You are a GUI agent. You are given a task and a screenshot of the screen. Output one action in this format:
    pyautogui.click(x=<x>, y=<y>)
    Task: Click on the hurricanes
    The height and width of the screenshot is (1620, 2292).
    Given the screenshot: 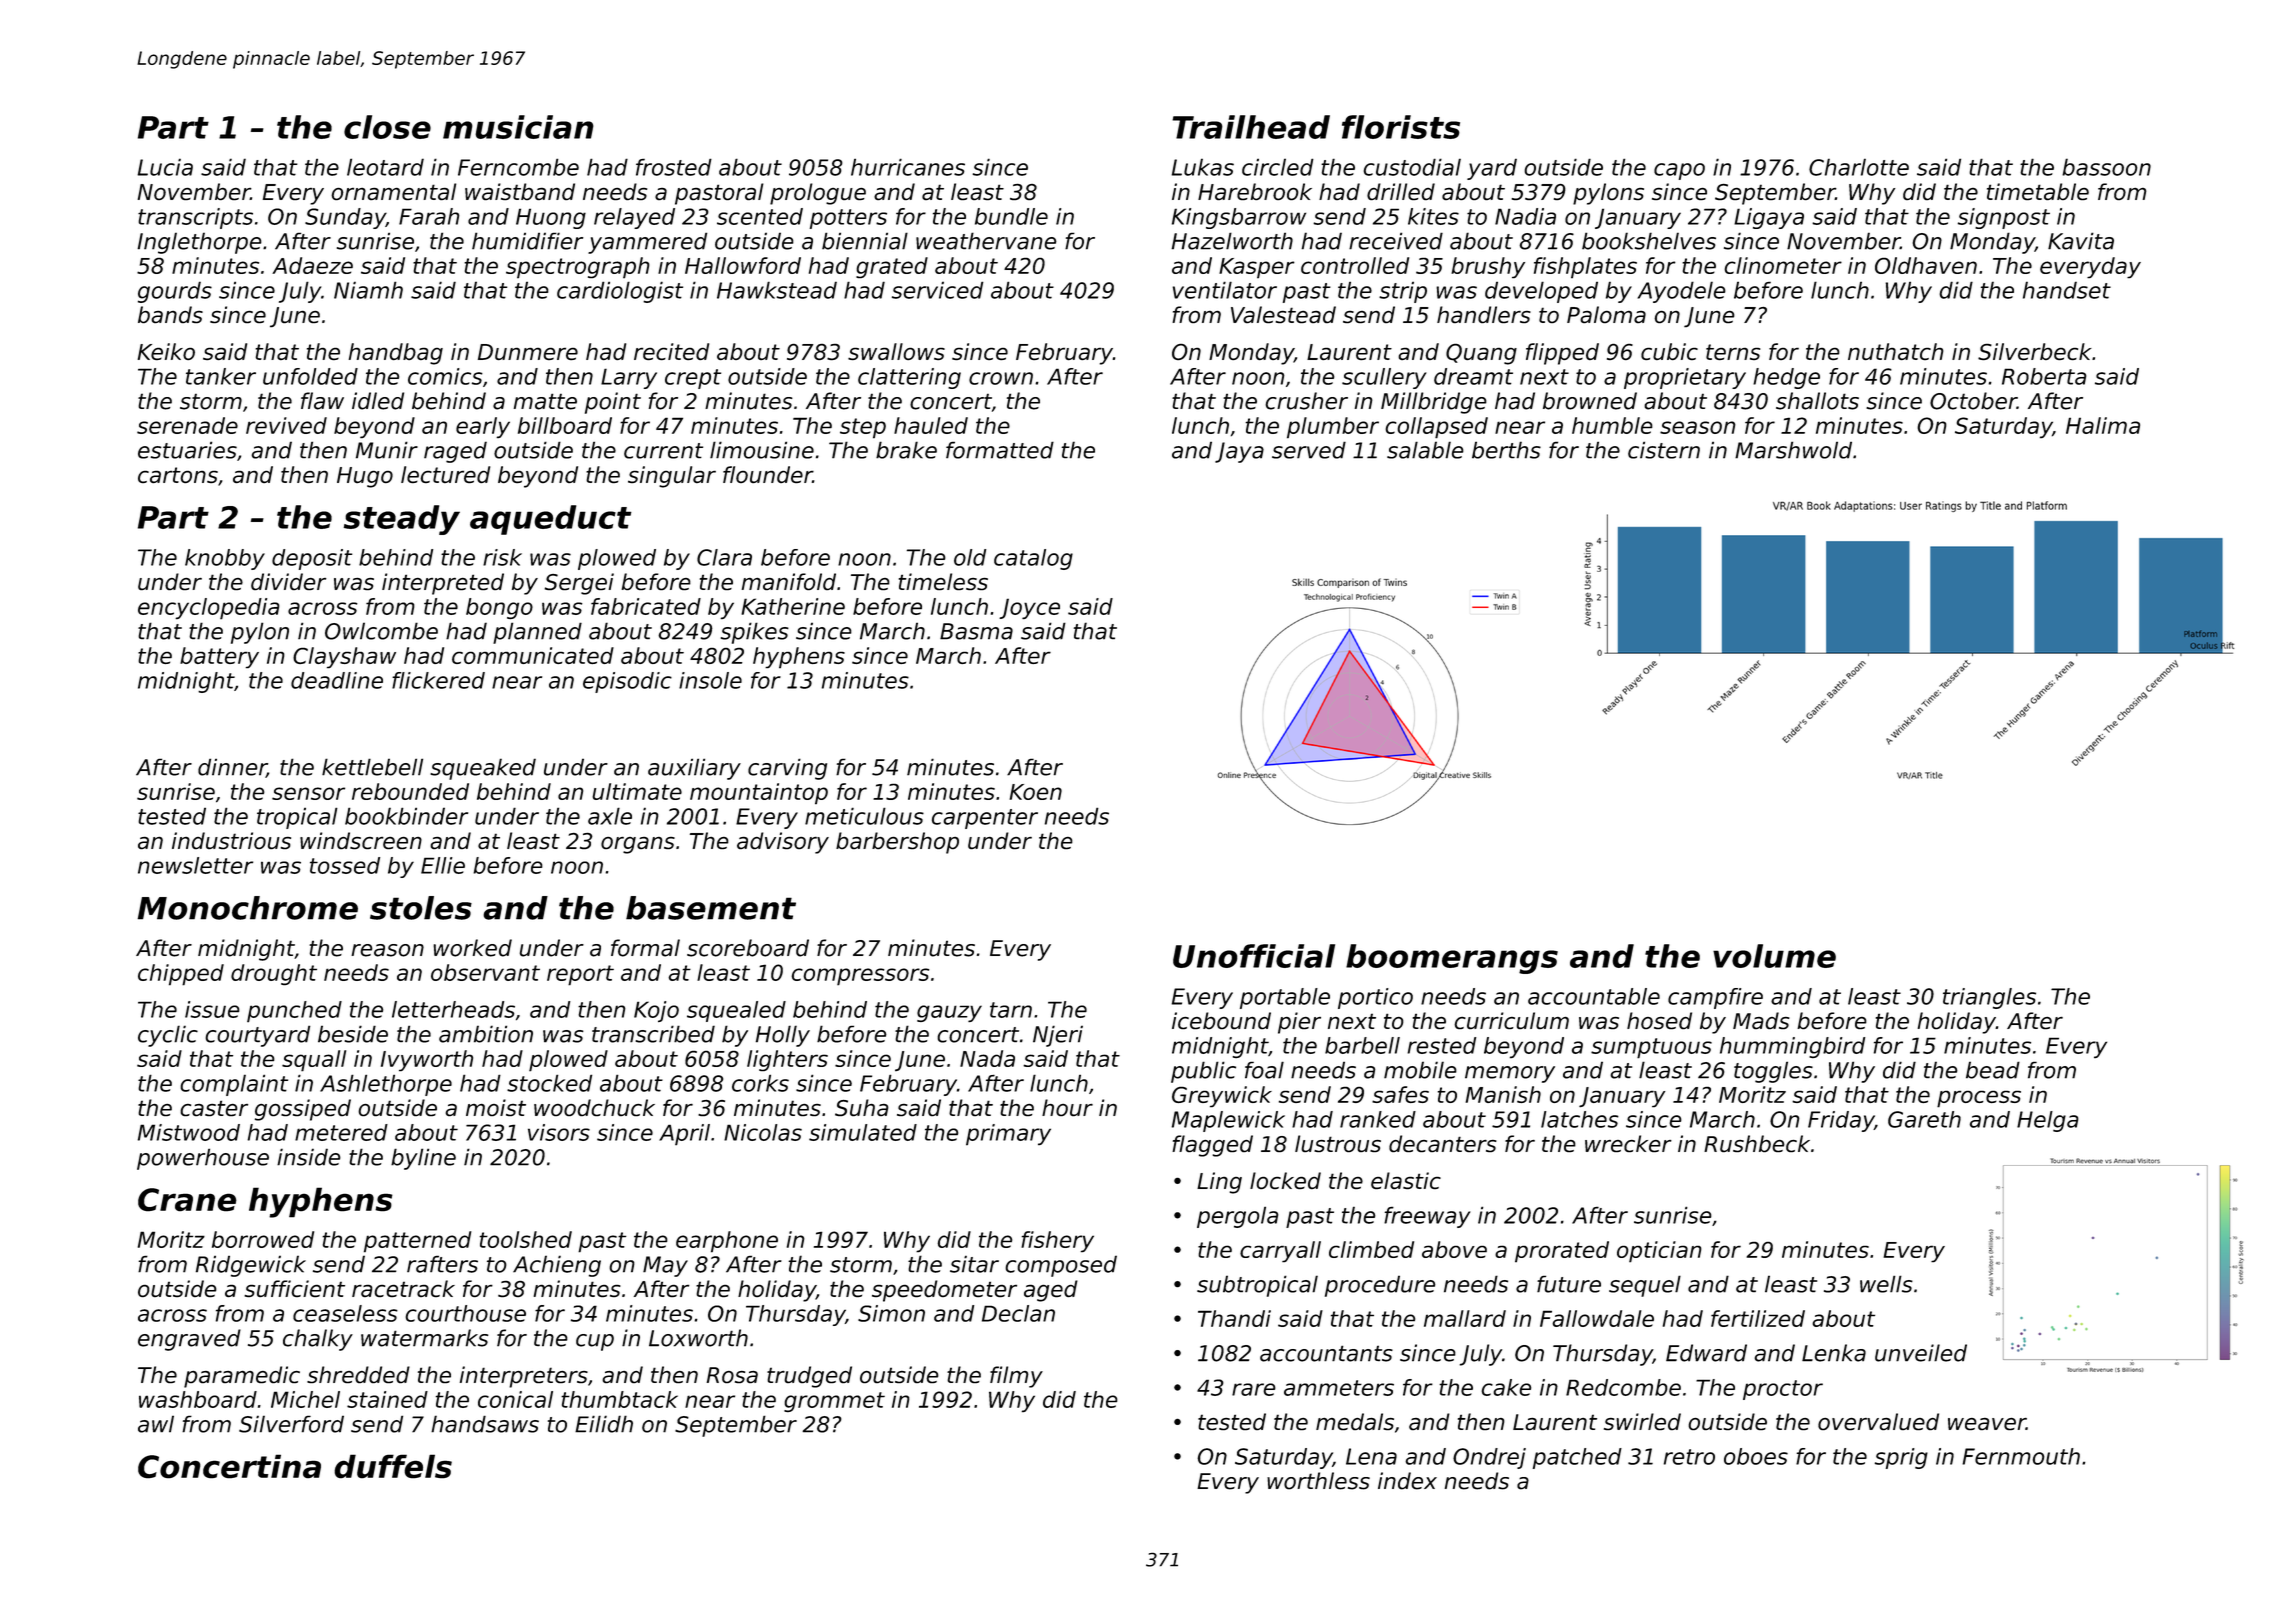 What is the action you would take?
    pyautogui.click(x=908, y=167)
